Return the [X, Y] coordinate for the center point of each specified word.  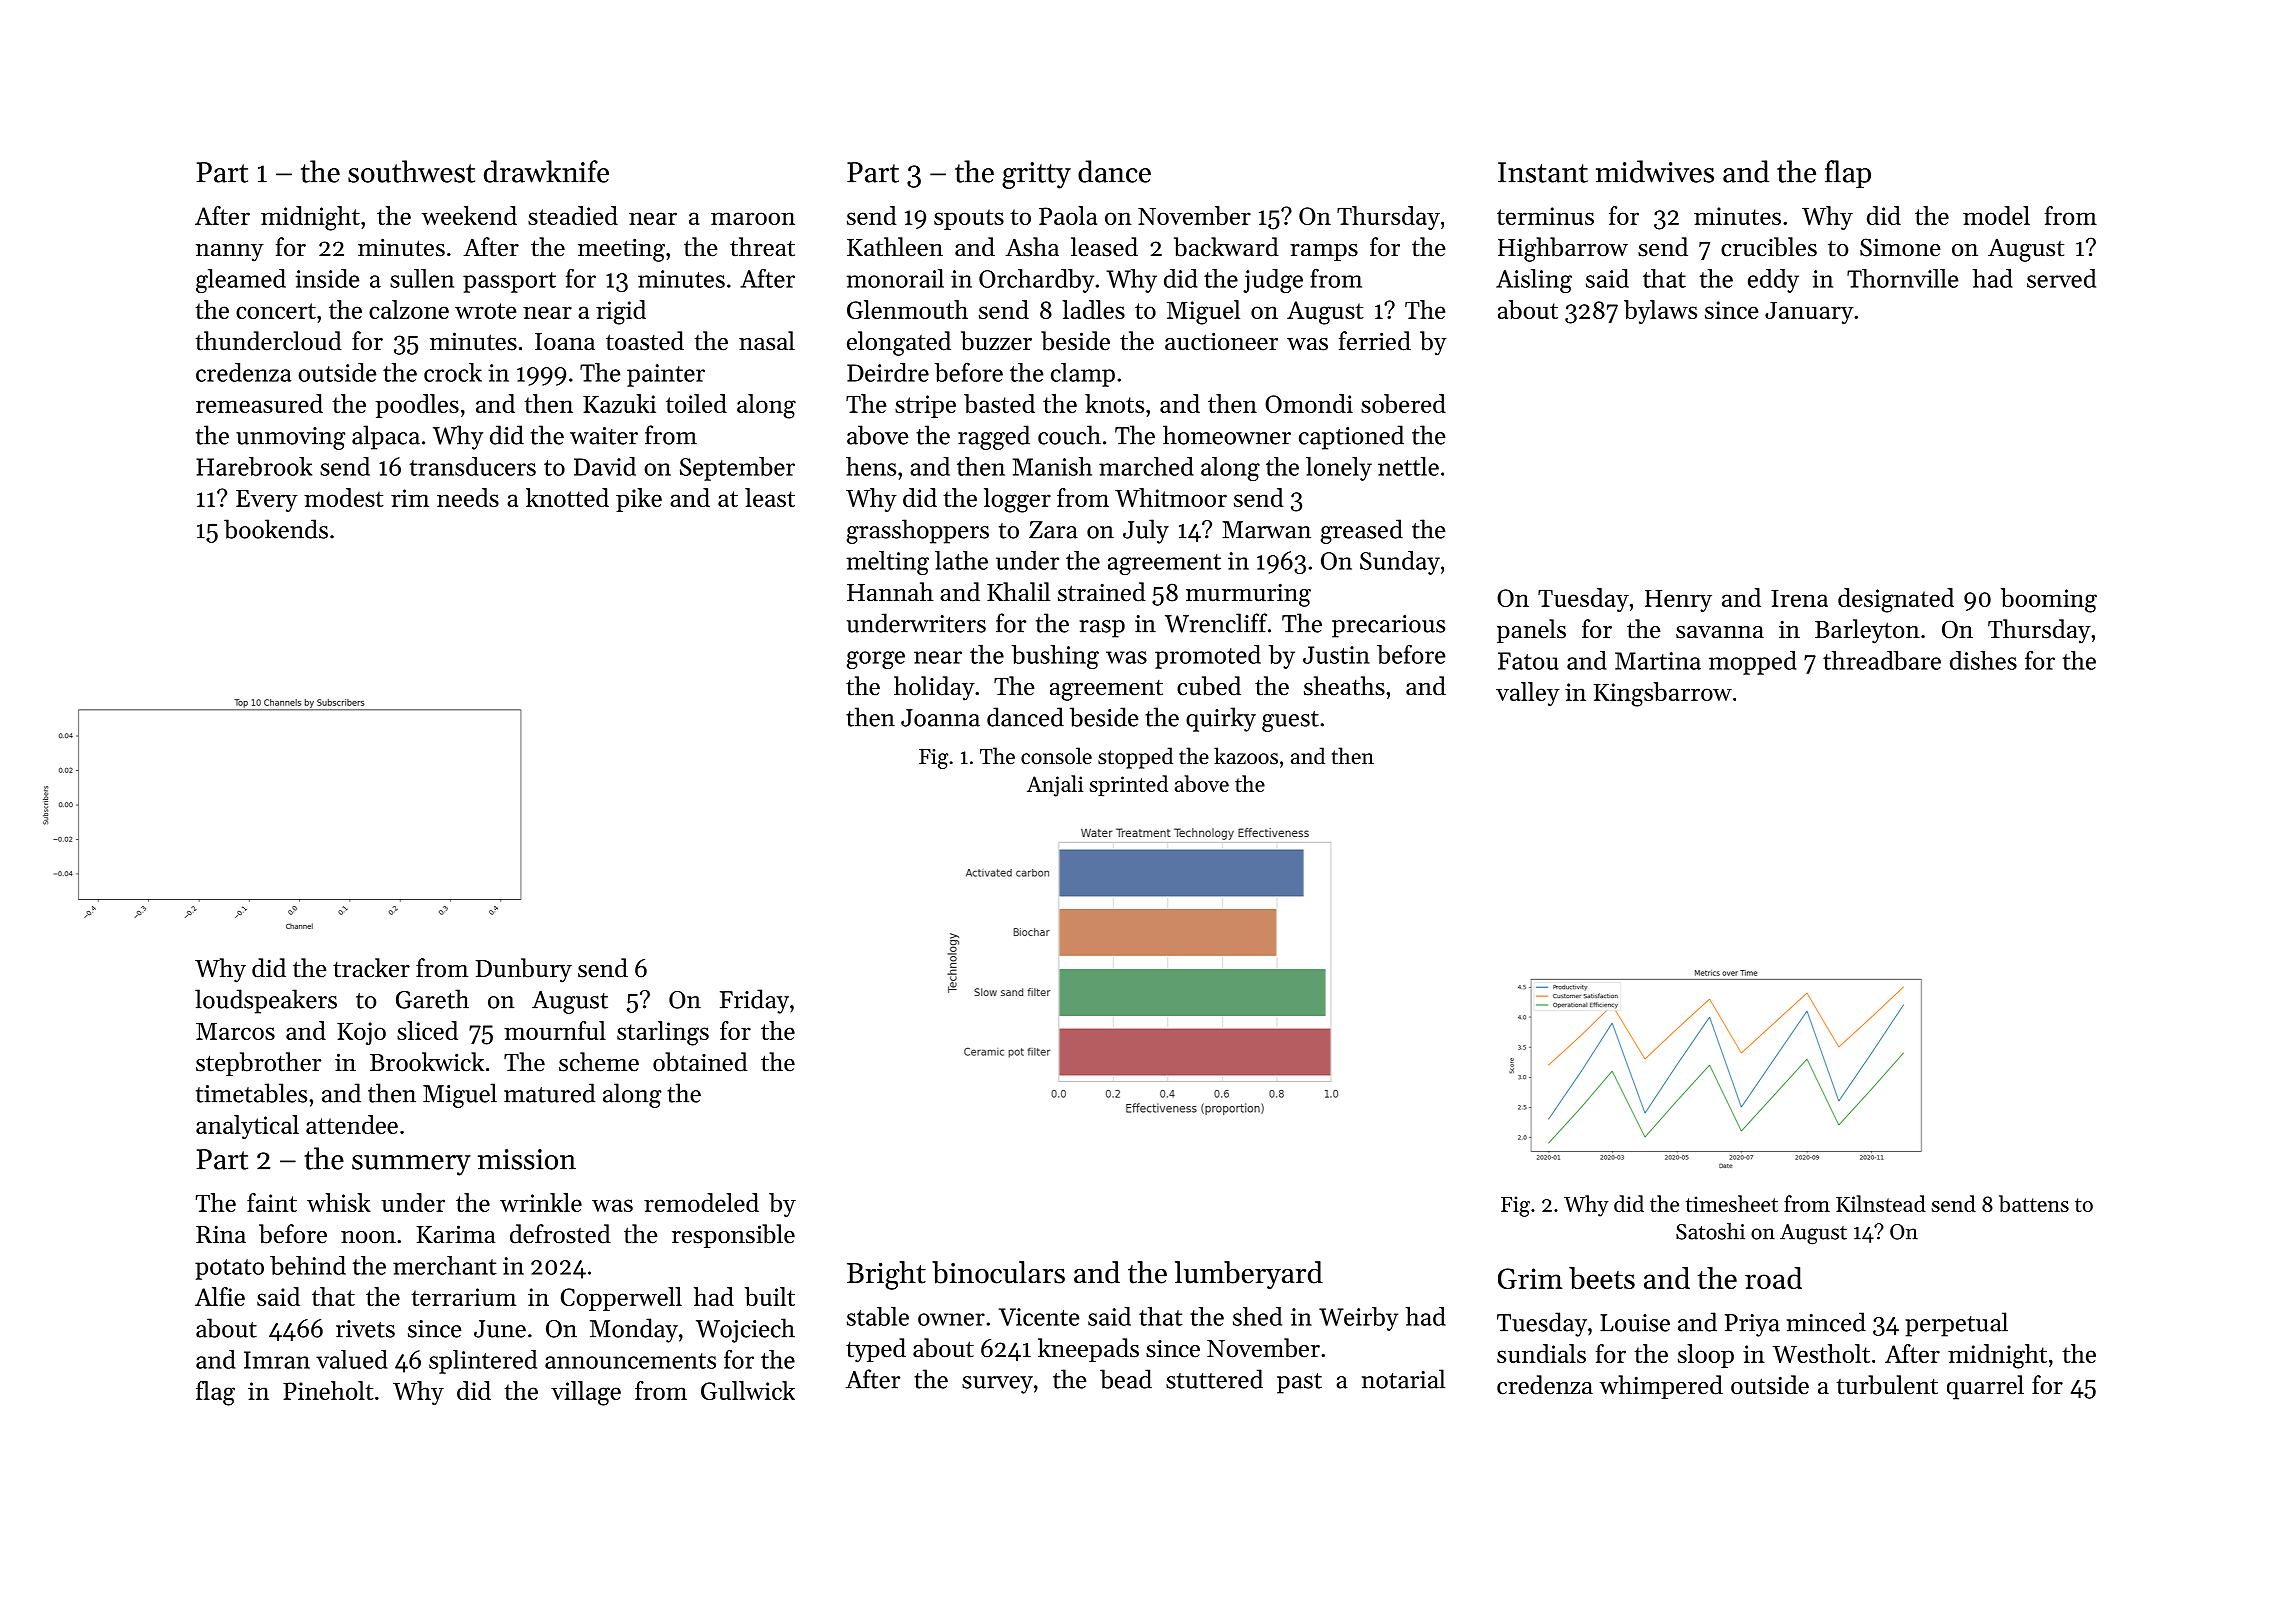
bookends [276, 529]
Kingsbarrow [1663, 694]
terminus [1545, 216]
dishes [1983, 660]
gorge [875, 660]
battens [2034, 1203]
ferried [1375, 341]
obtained [700, 1062]
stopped [1135, 758]
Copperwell [621, 1299]
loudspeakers [266, 1001]
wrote [485, 311]
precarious [1388, 626]
